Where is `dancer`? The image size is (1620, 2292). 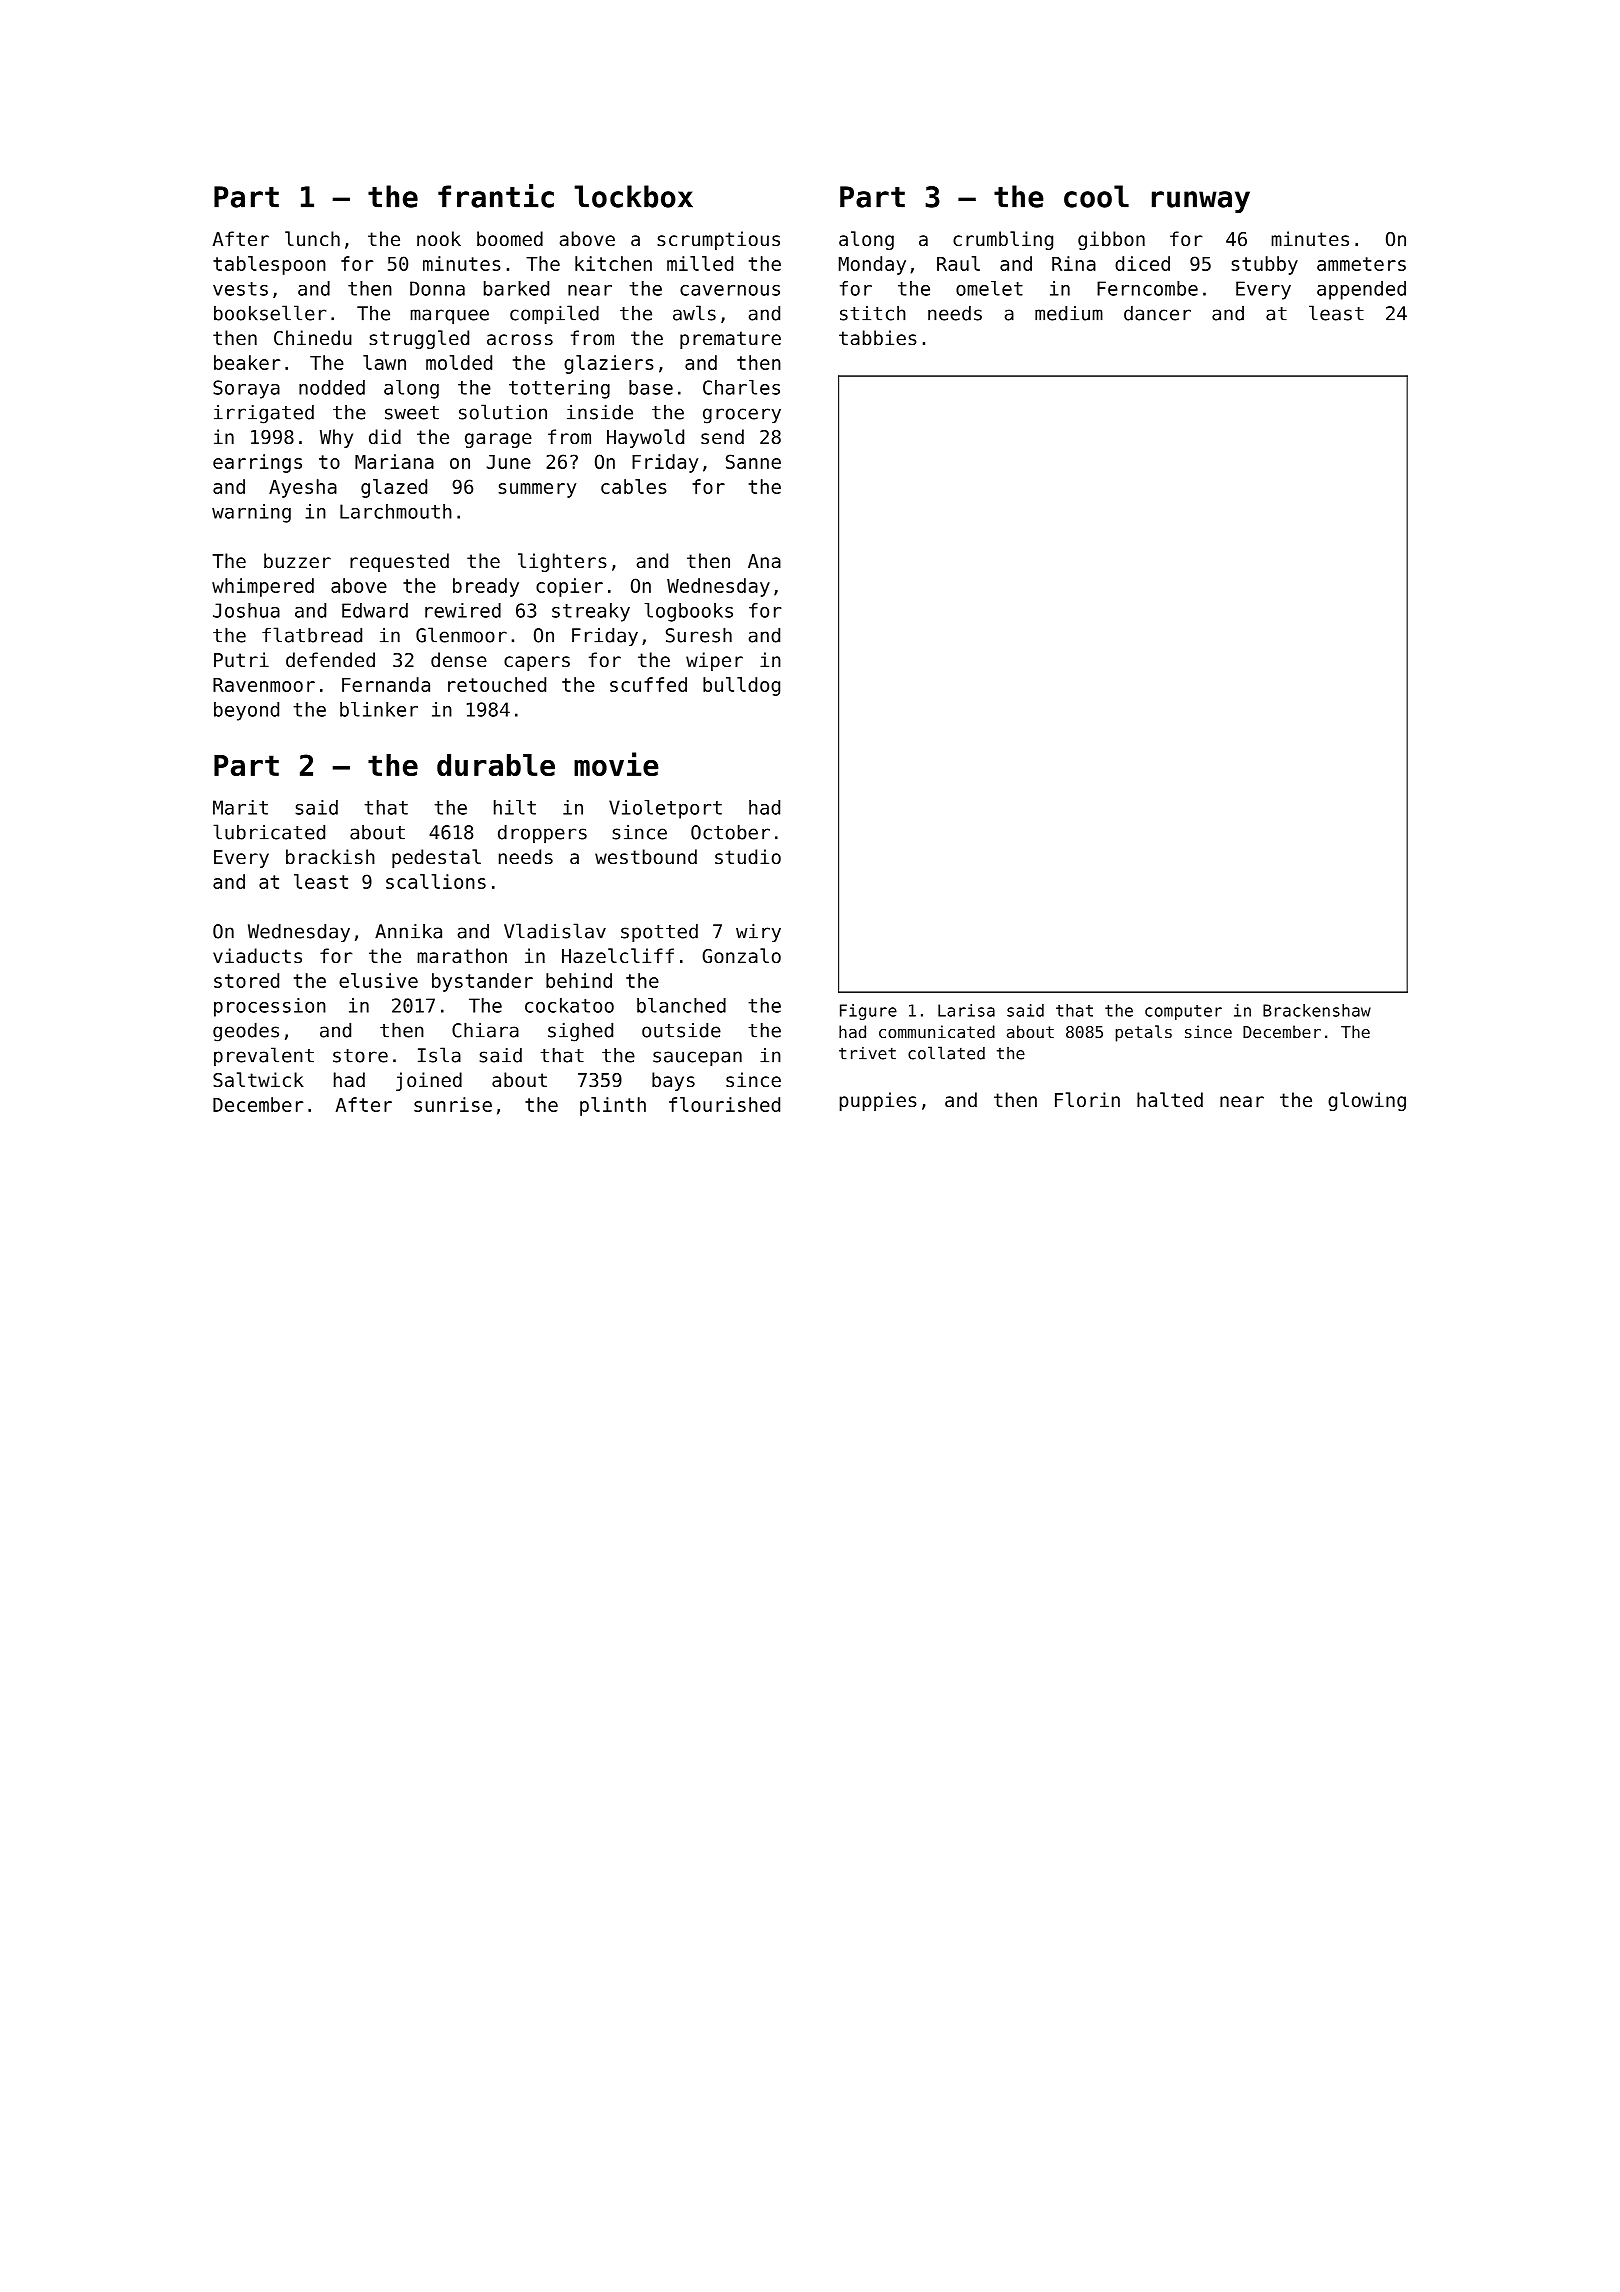 dancer is located at coordinates (1157, 313).
